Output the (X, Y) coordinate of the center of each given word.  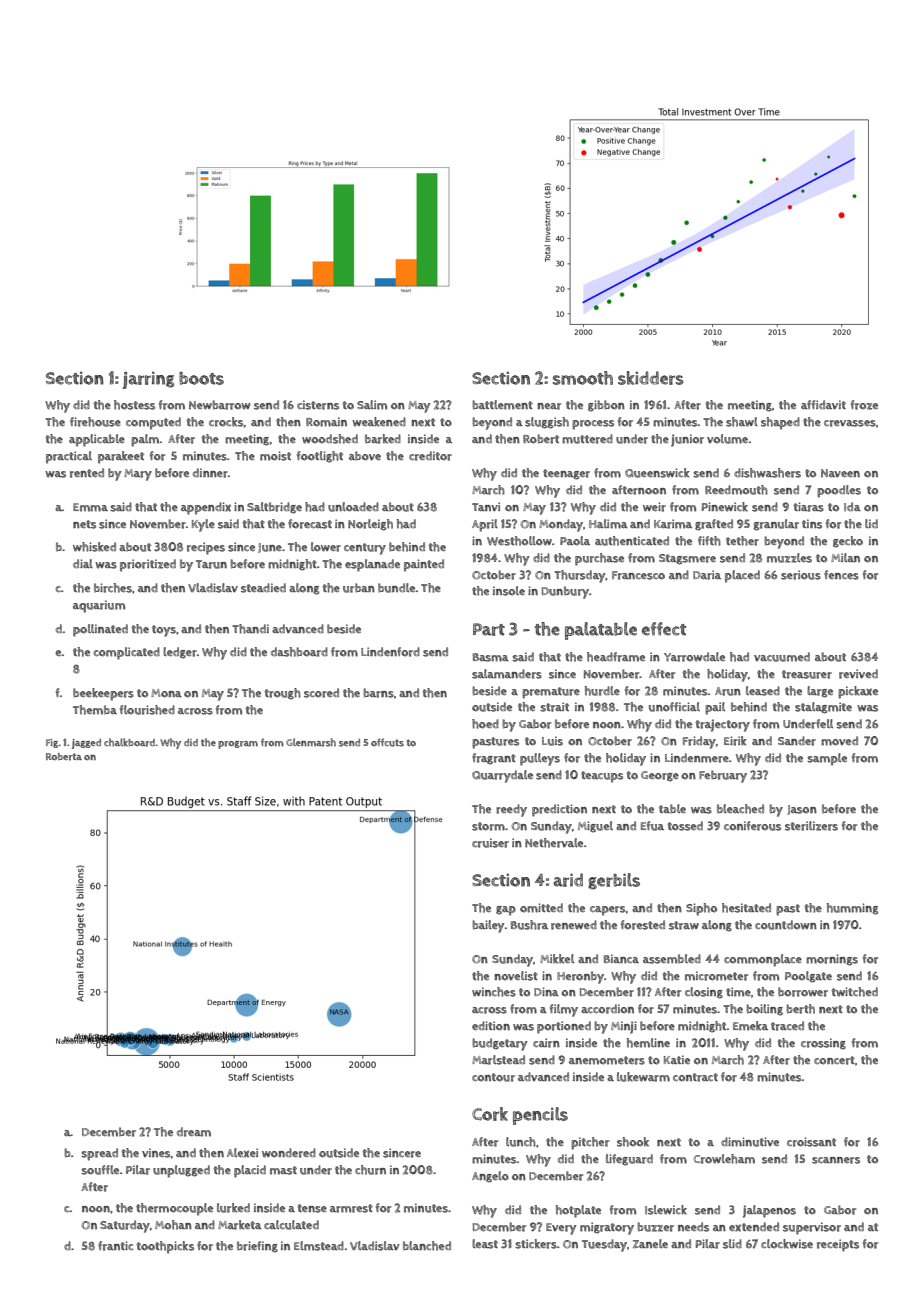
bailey (488, 926)
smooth (583, 378)
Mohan (173, 1225)
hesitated (746, 908)
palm (145, 440)
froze (864, 405)
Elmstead (319, 1246)
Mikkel (557, 959)
